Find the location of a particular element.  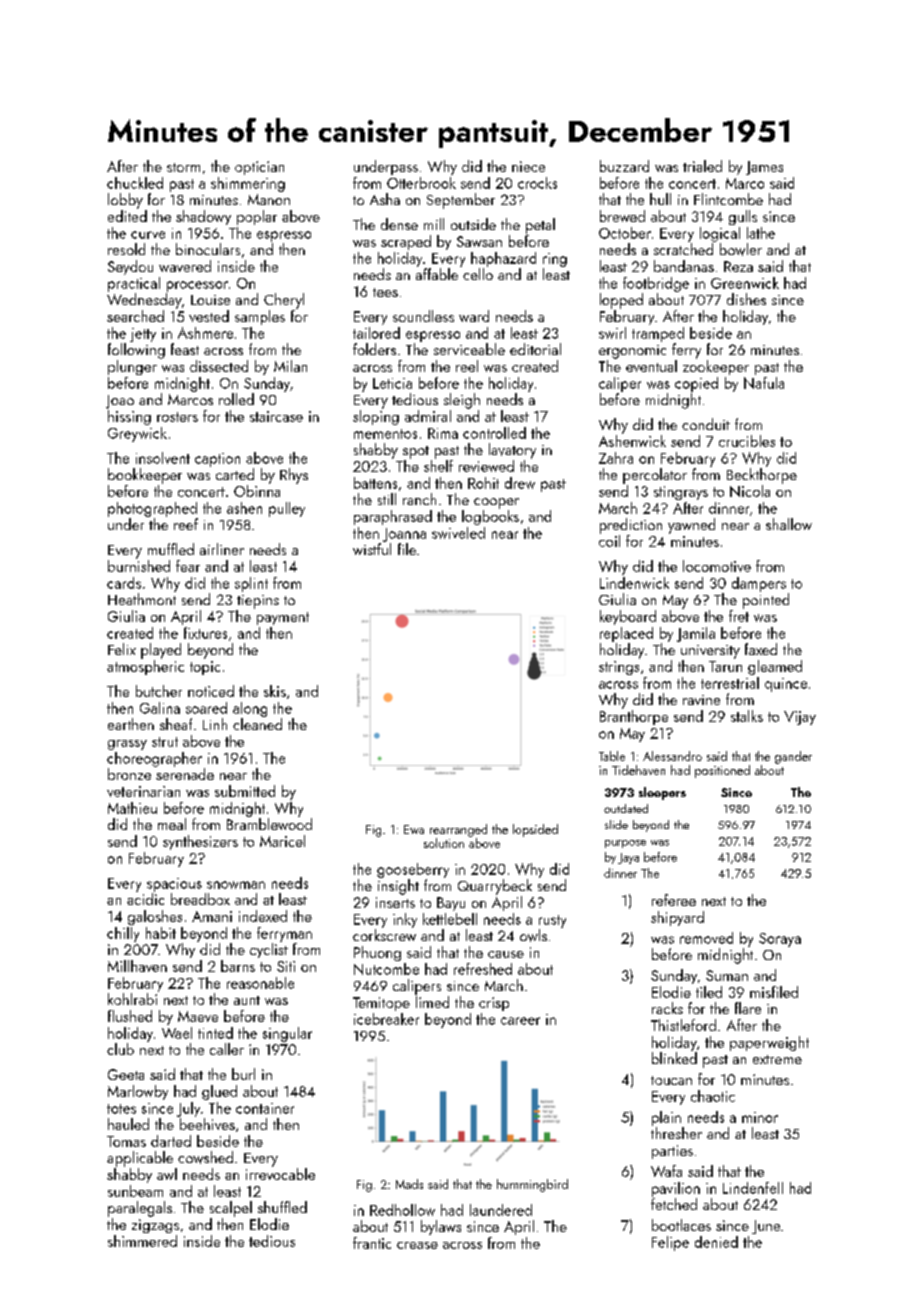

skis is located at coordinates (275, 691).
